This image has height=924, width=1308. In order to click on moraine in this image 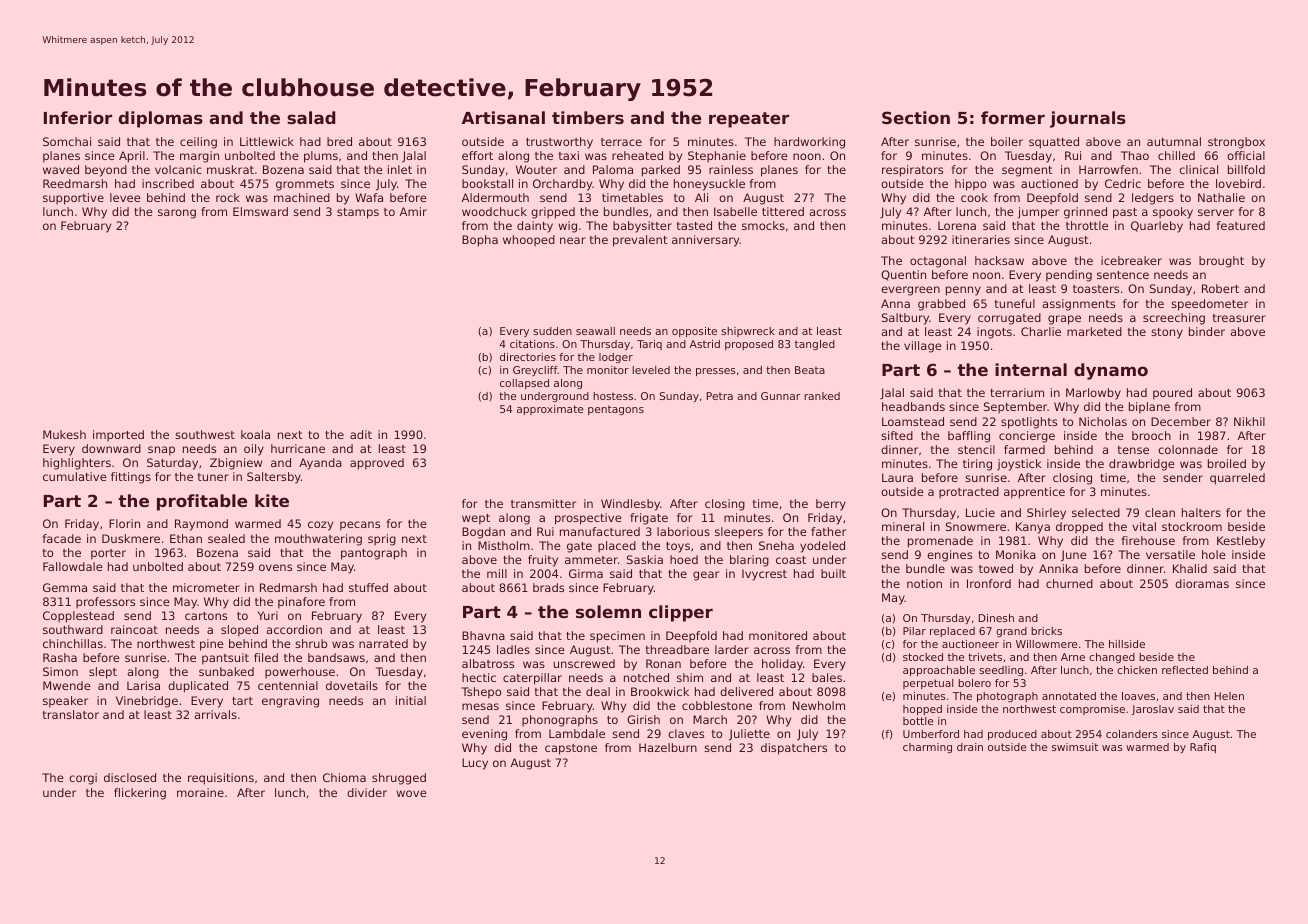, I will do `click(200, 792)`.
